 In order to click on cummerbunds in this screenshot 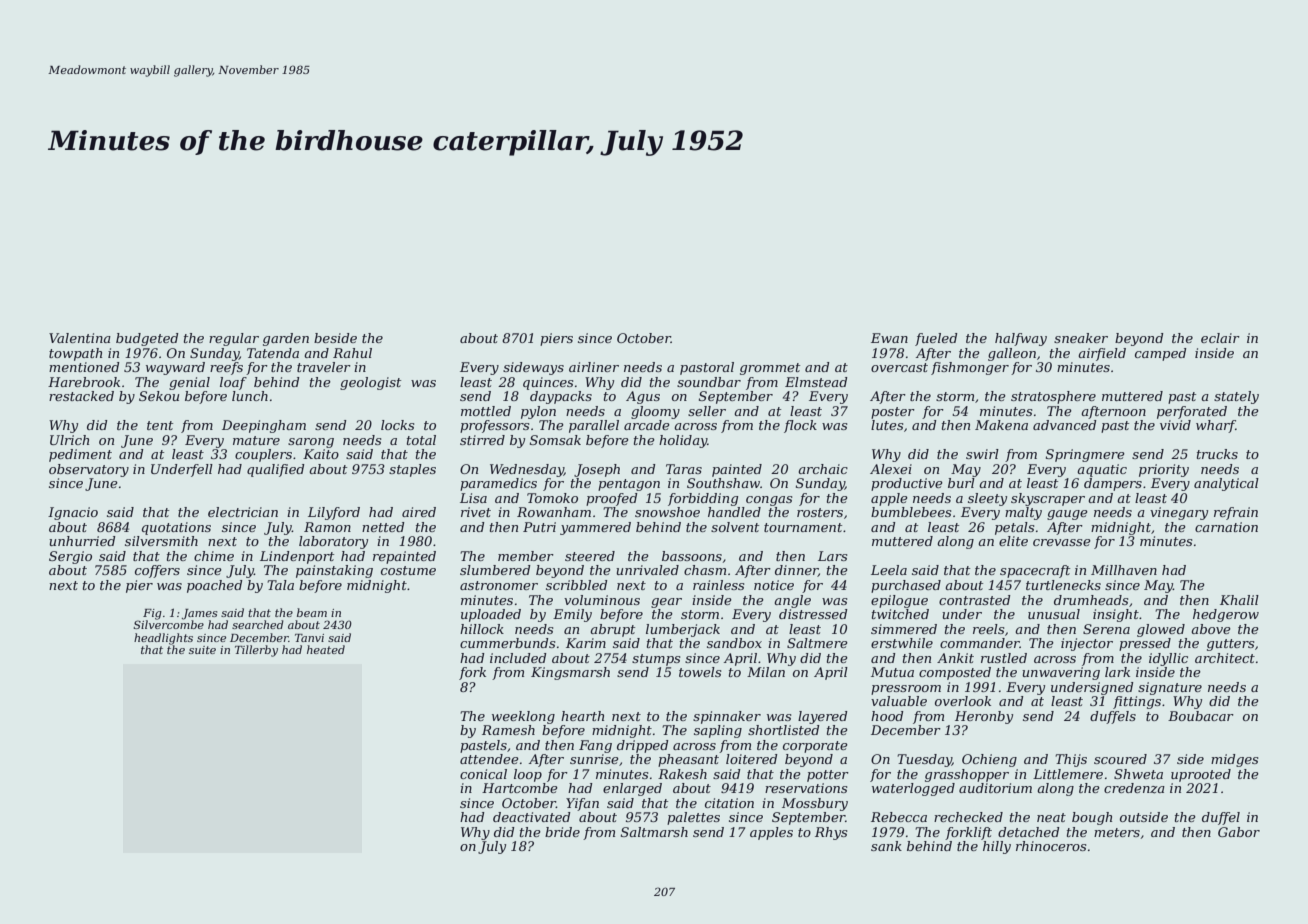, I will do `click(507, 643)`.
